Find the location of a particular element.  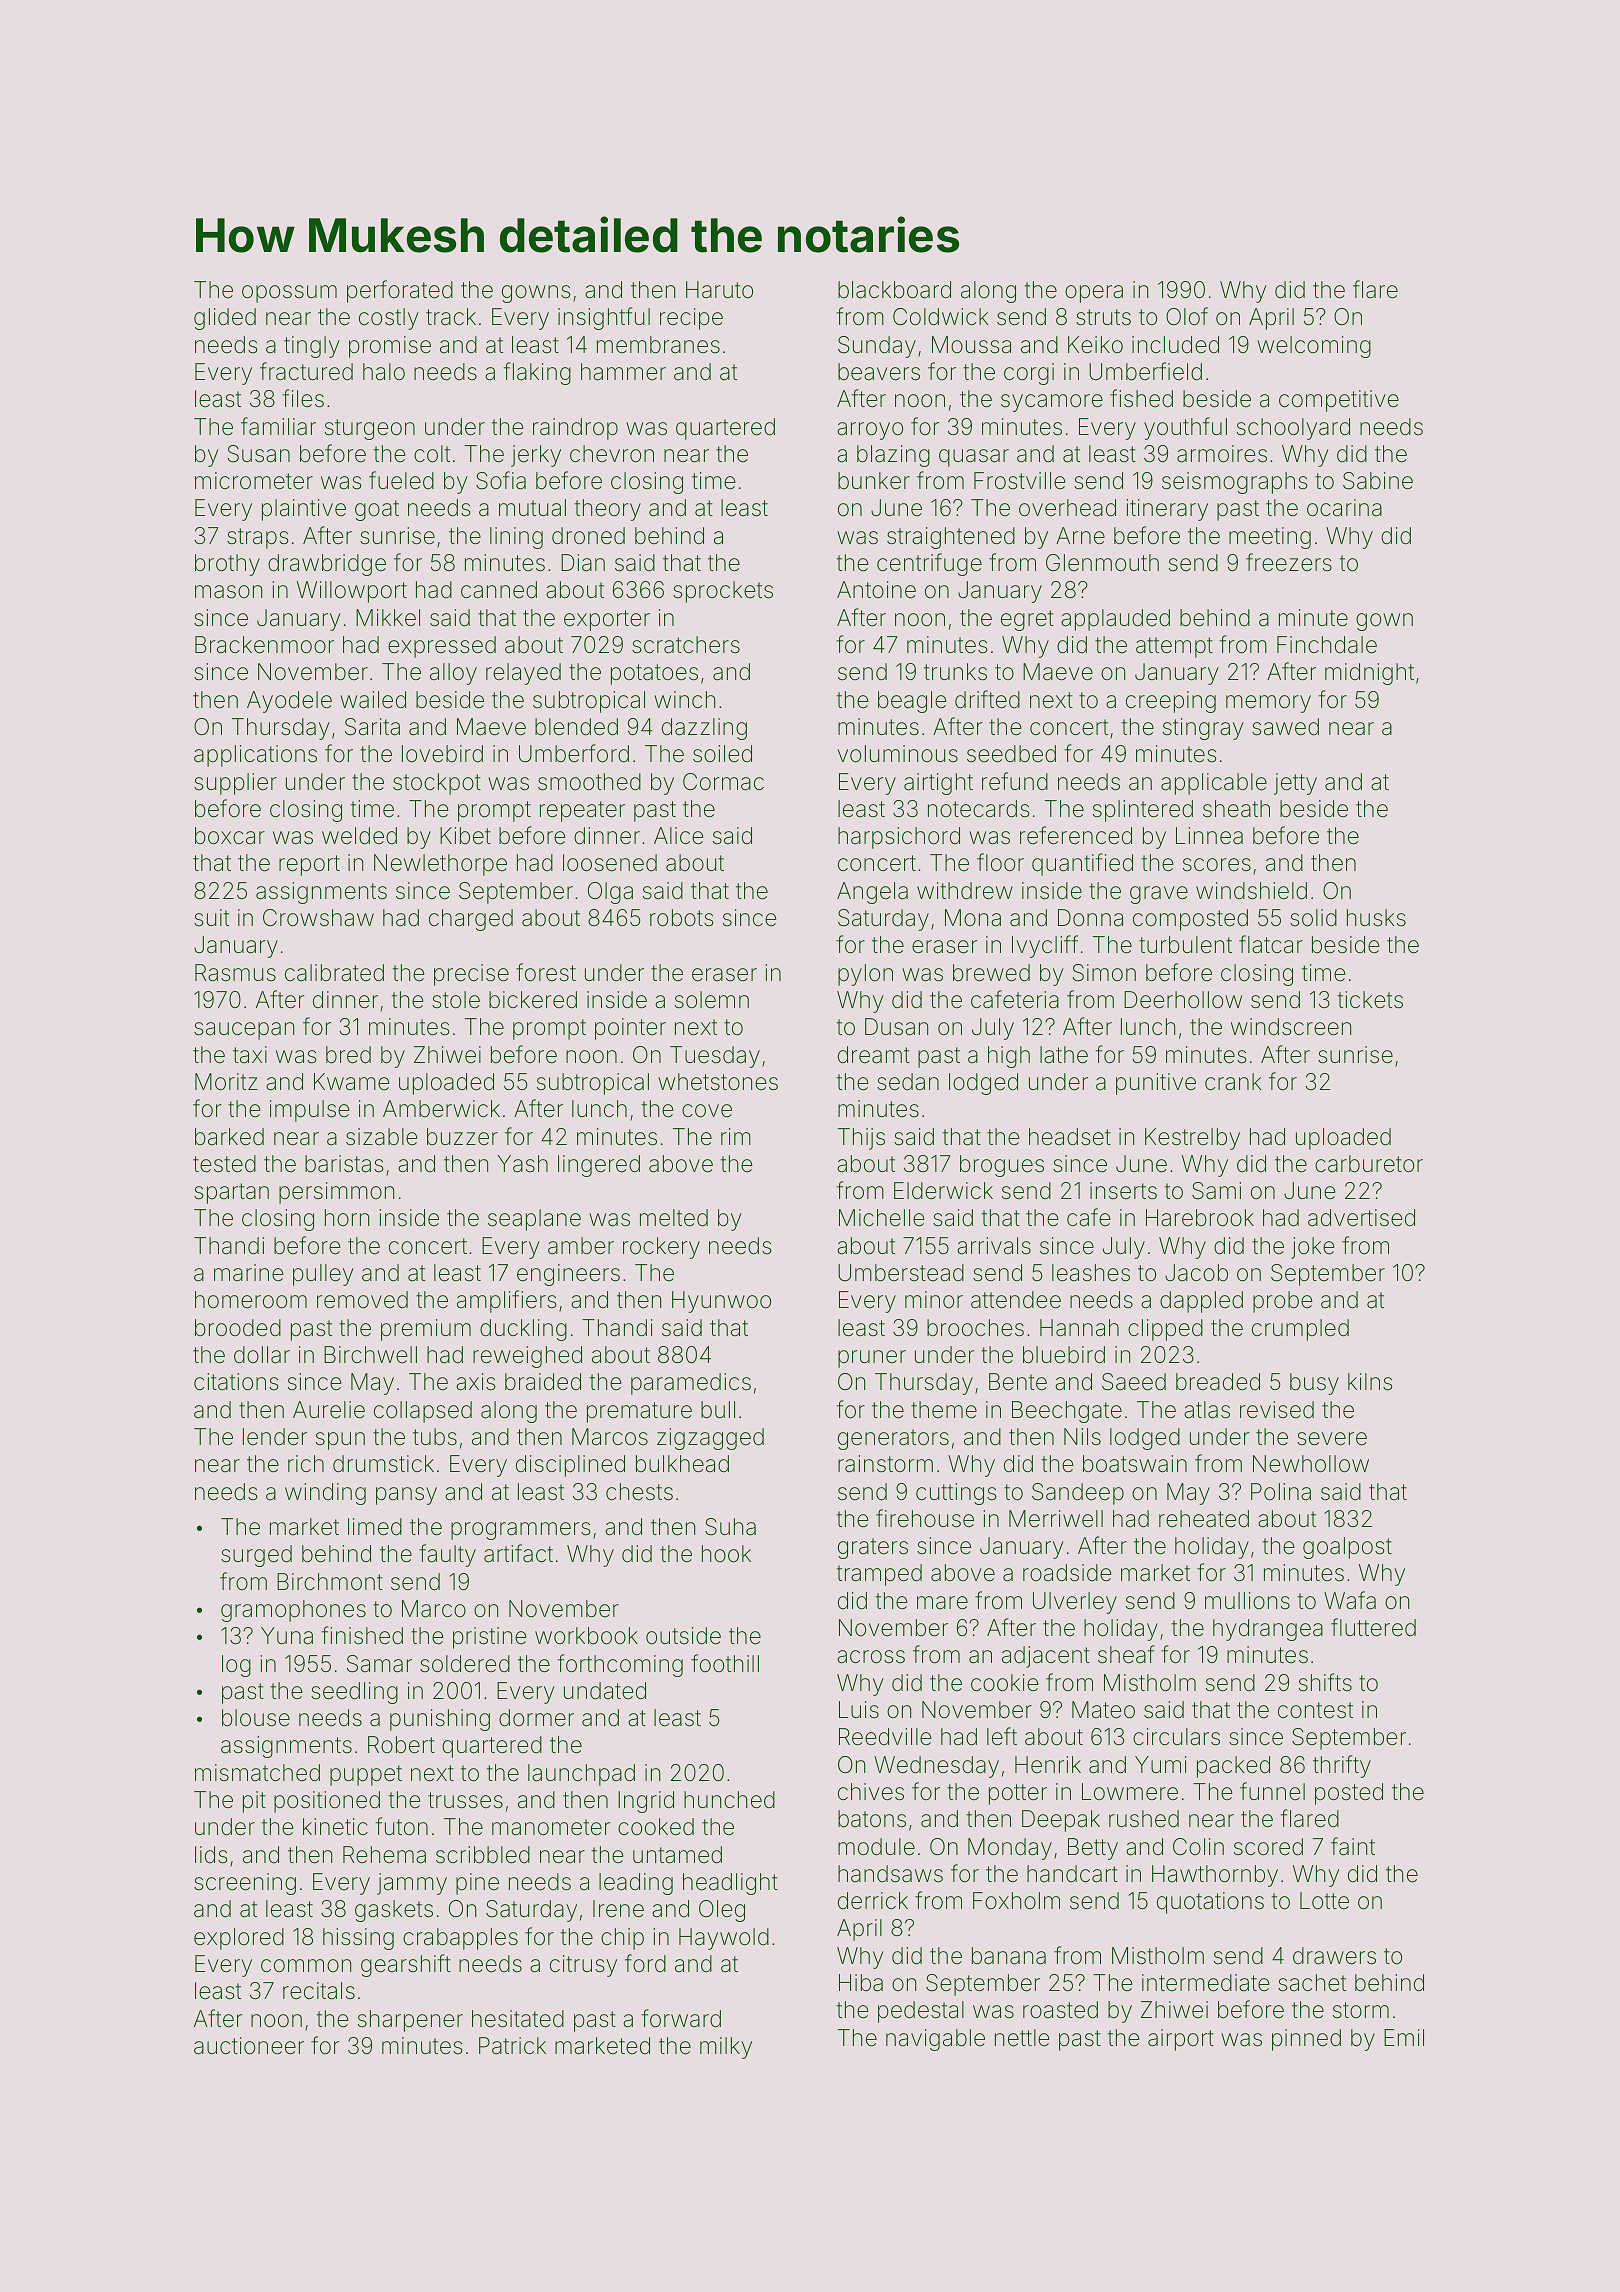

rockery is located at coordinates (661, 1248).
